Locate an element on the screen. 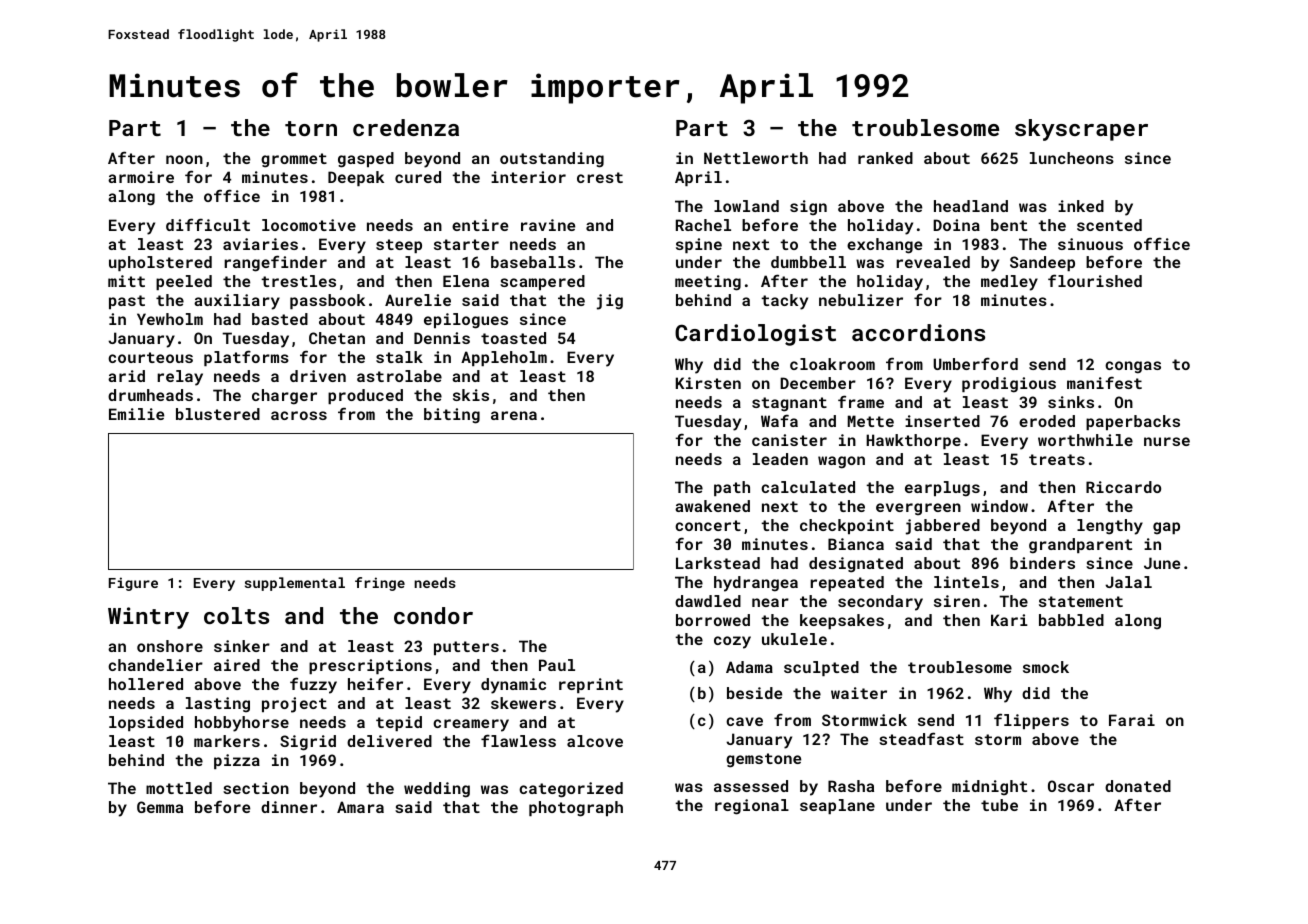 The height and width of the screenshot is (924, 1308). beside is located at coordinates (754, 693).
